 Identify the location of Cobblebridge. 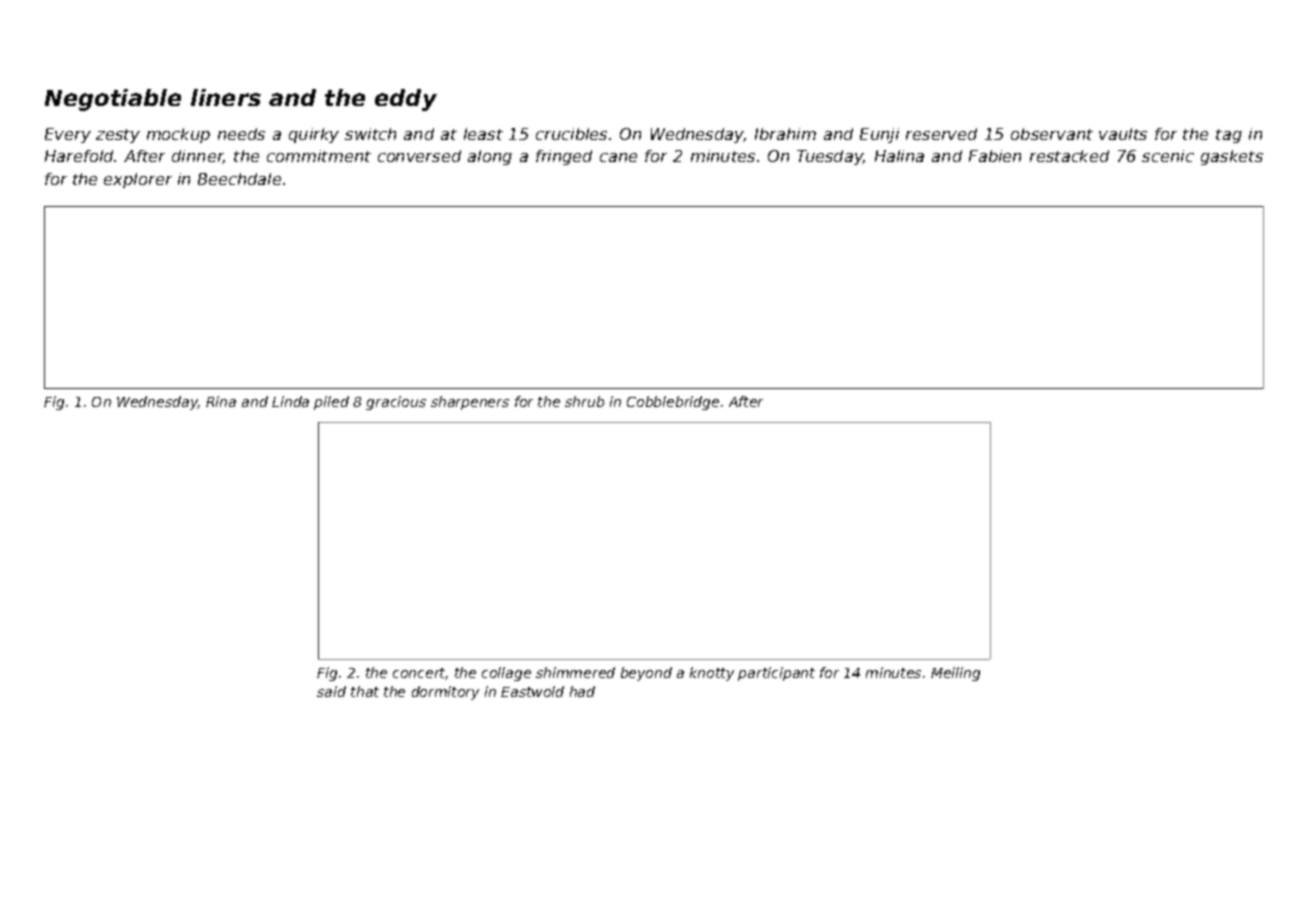
(673, 403).
